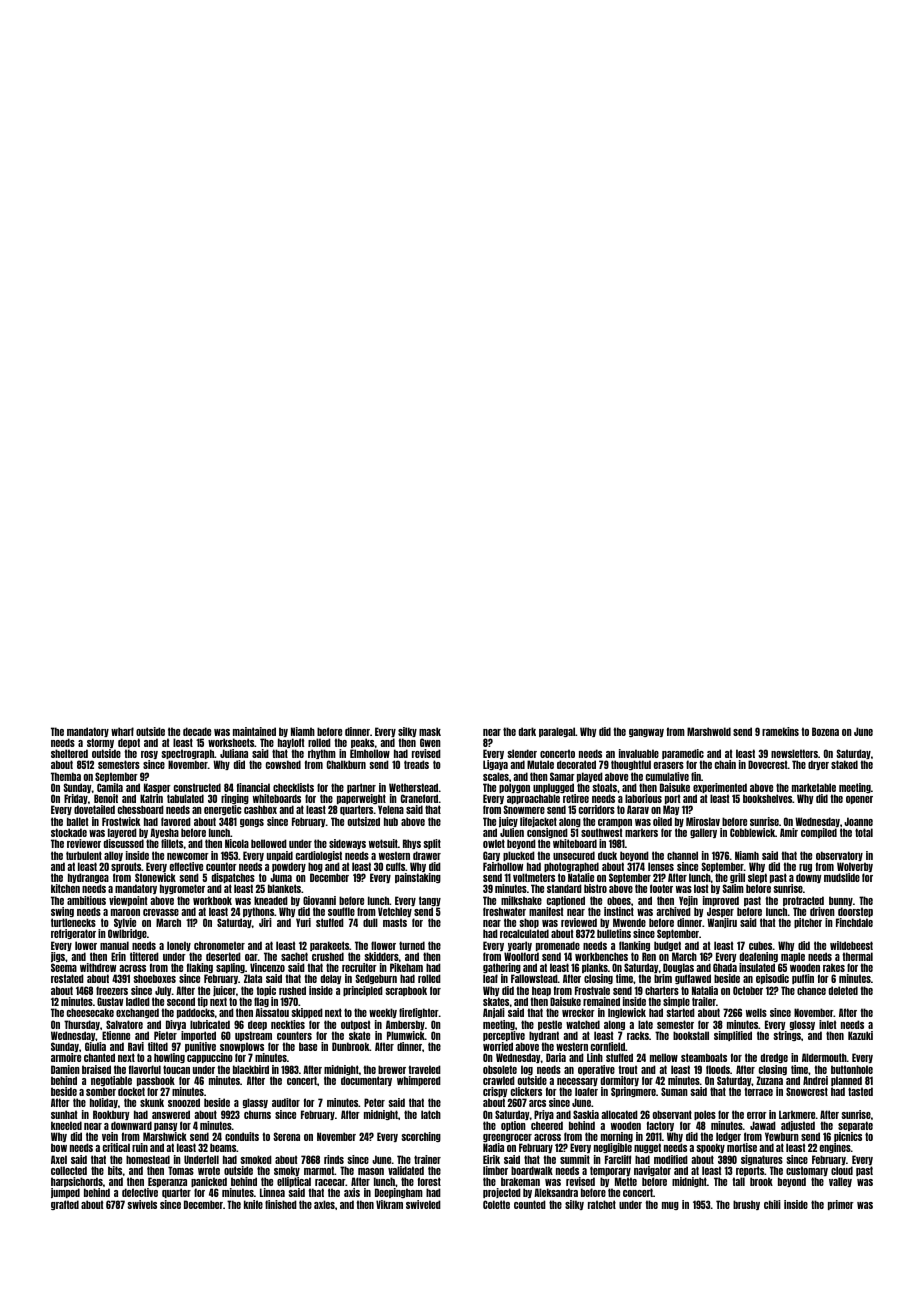 The width and height of the screenshot is (924, 1308). What do you see at coordinates (210, 1024) in the screenshot?
I see `lubricated` at bounding box center [210, 1024].
